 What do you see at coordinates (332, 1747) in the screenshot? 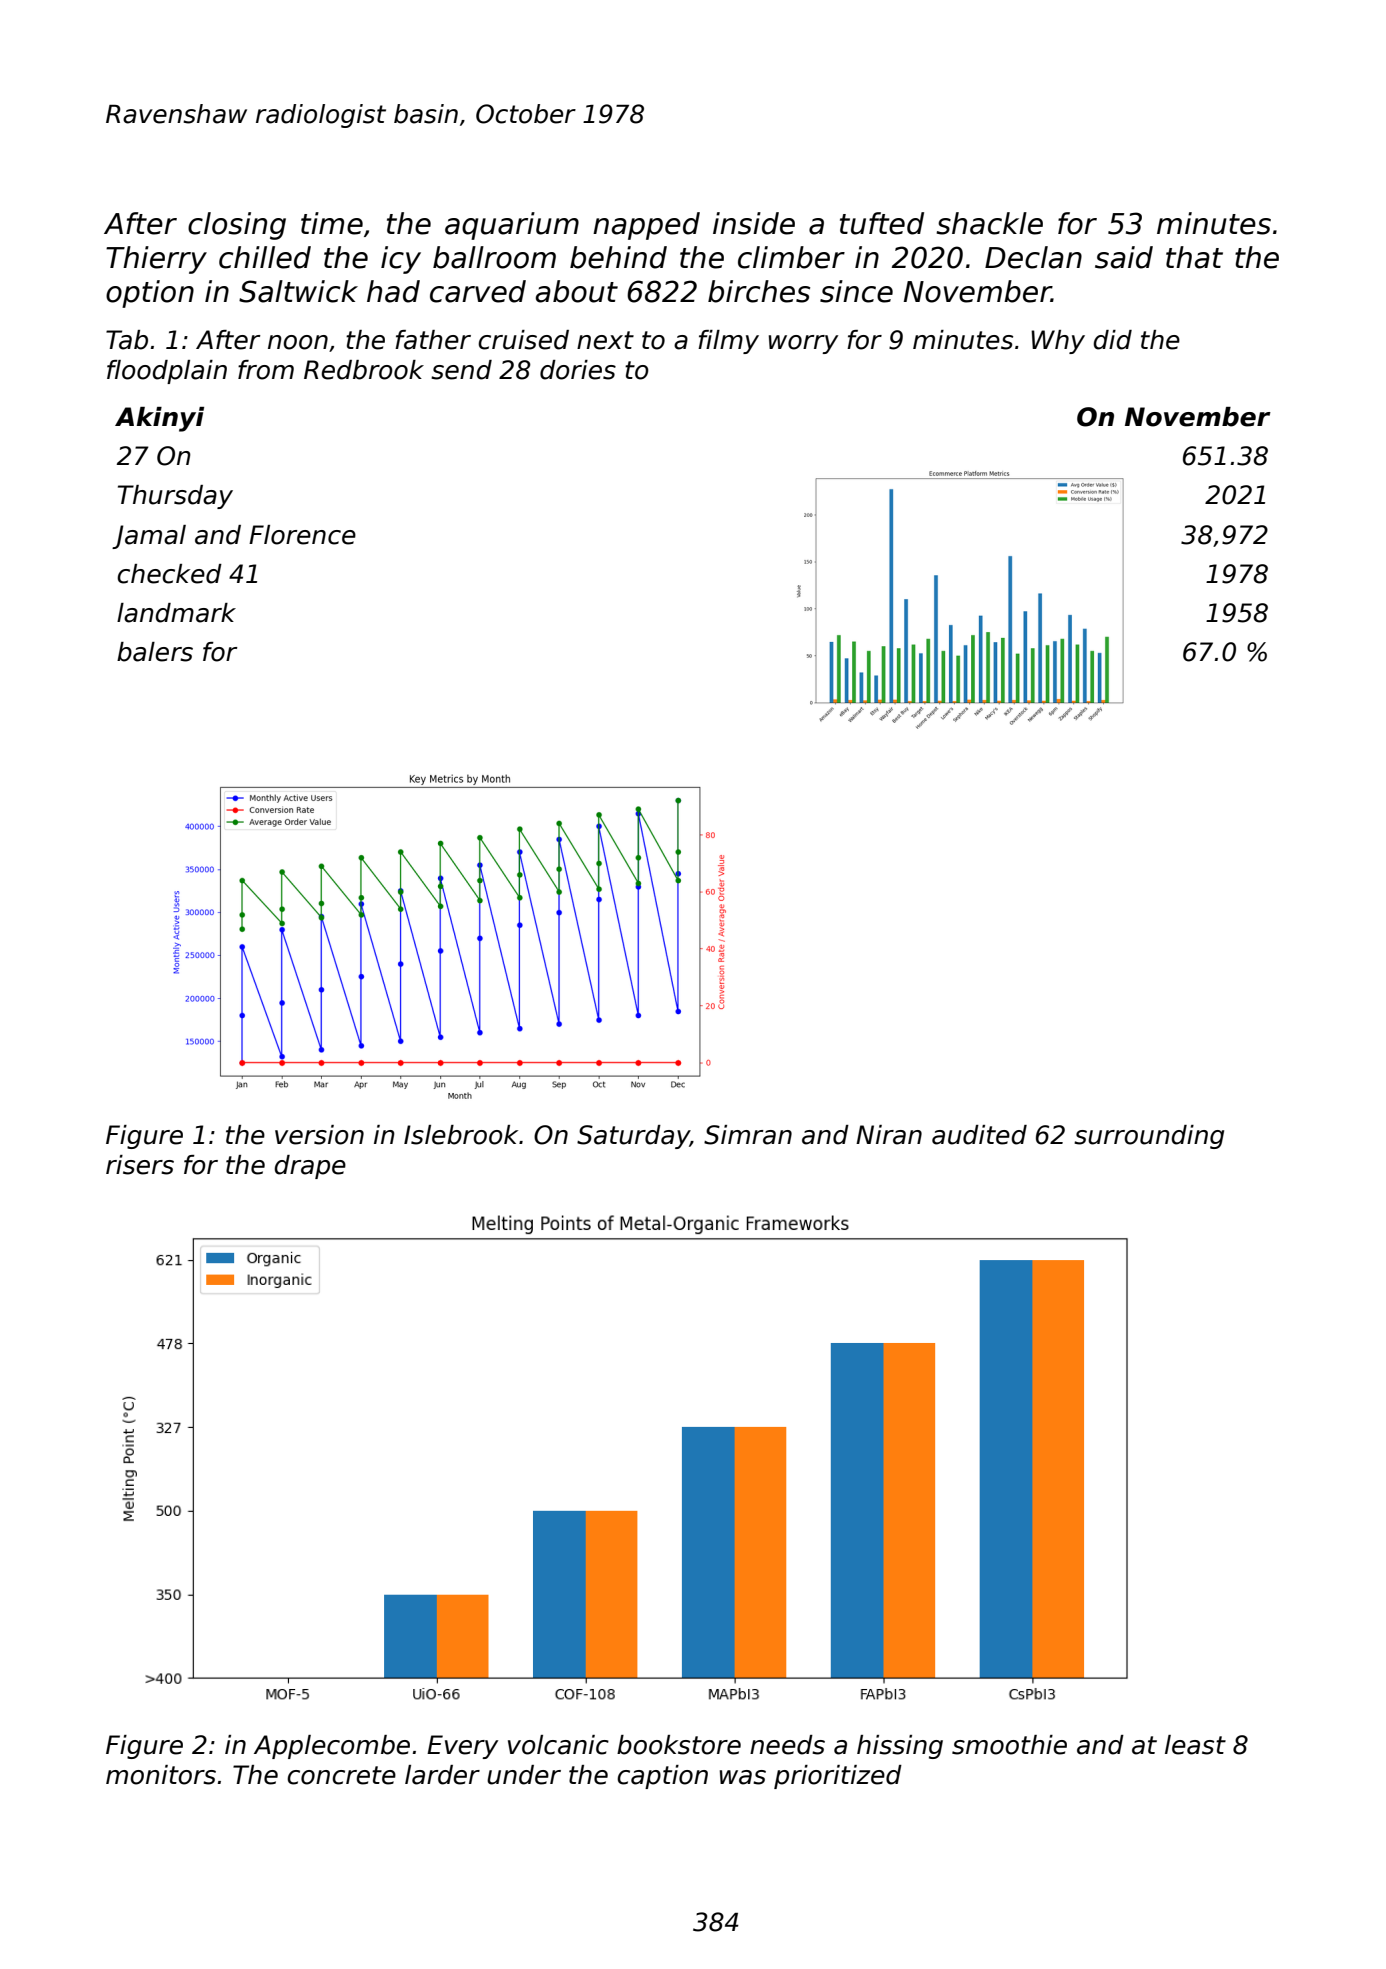
I see `Applecombe` at bounding box center [332, 1747].
